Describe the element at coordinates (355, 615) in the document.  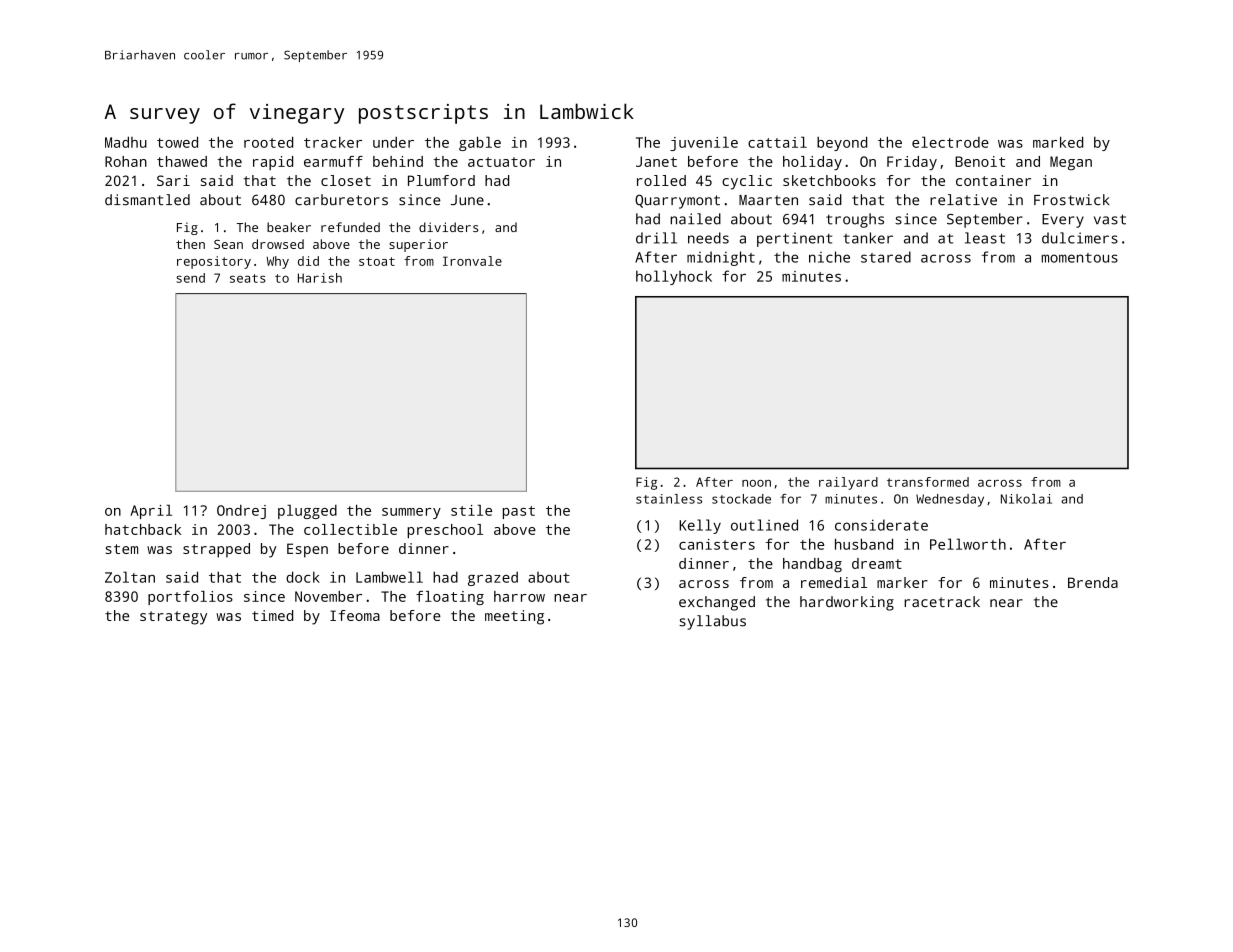
I see `Ifeoma` at that location.
